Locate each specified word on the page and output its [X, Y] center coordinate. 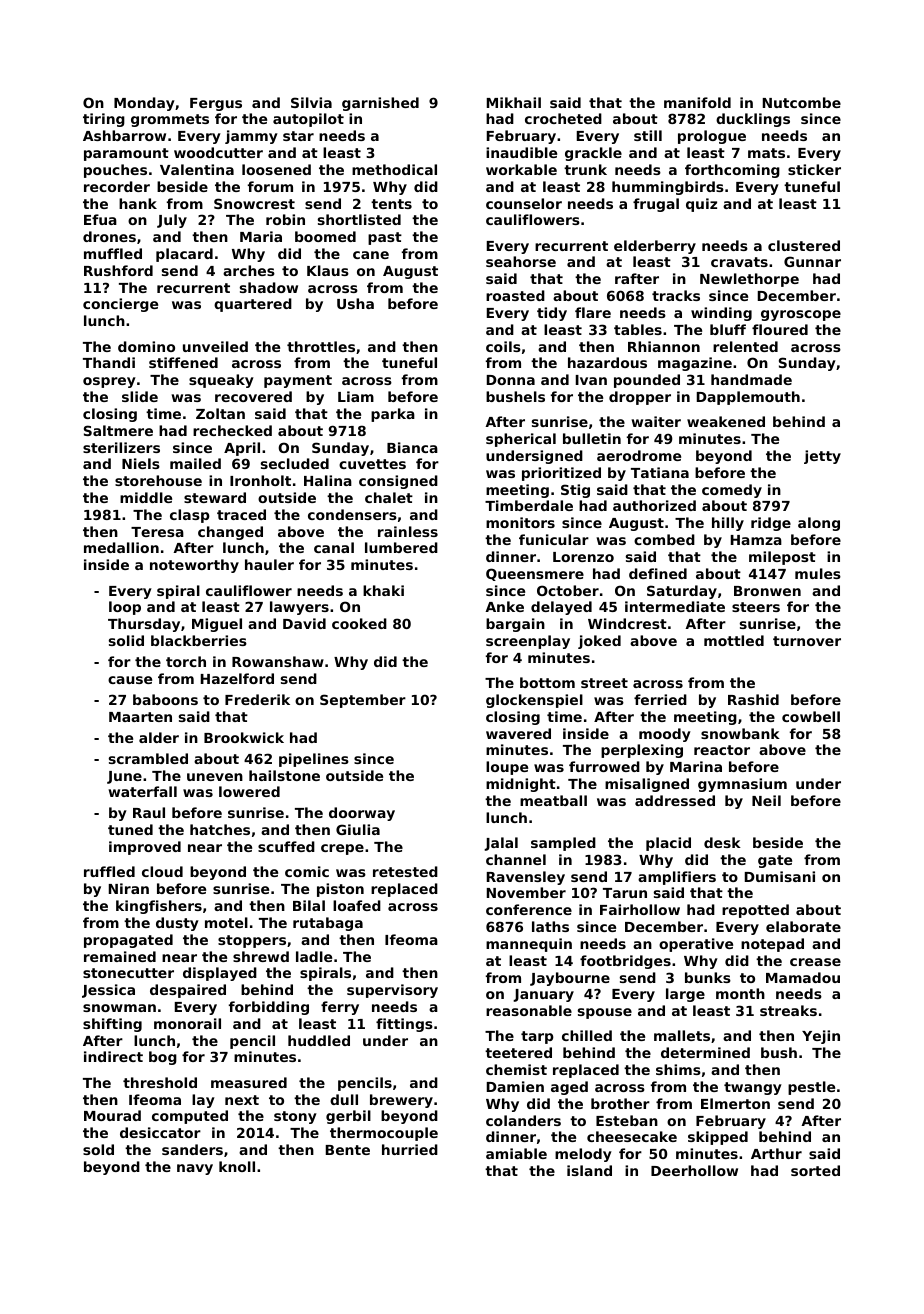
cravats [739, 262]
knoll [237, 1166]
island [589, 1170]
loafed [357, 905]
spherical [521, 440]
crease [815, 962]
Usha [355, 303]
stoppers [252, 941]
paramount [126, 154]
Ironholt [260, 480]
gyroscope [801, 315]
